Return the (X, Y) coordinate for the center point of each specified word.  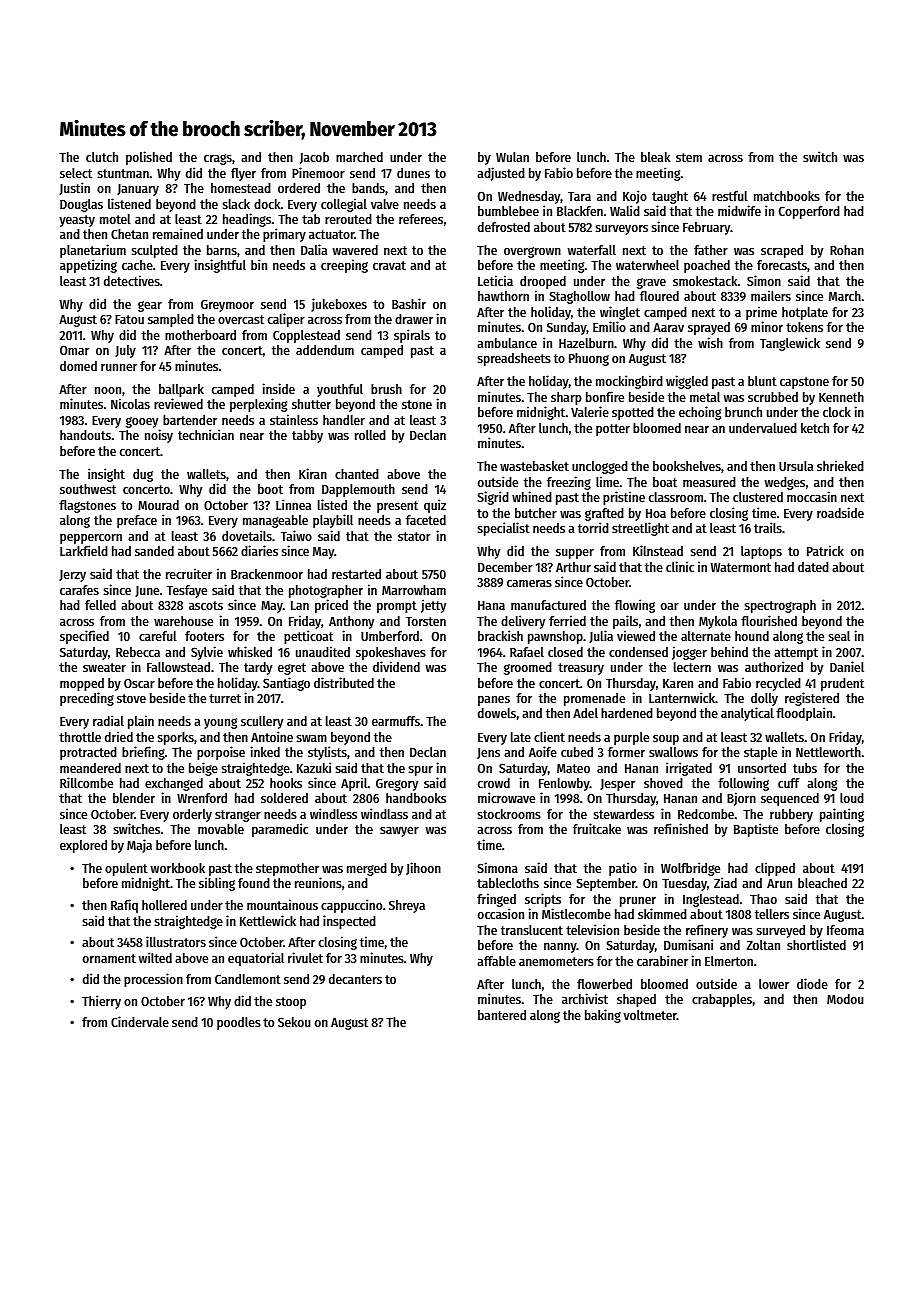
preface (137, 521)
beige (203, 769)
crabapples (722, 1000)
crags (218, 159)
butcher (536, 513)
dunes (413, 173)
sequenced (790, 799)
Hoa (656, 513)
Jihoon (423, 868)
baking (603, 1016)
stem (689, 157)
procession (153, 980)
